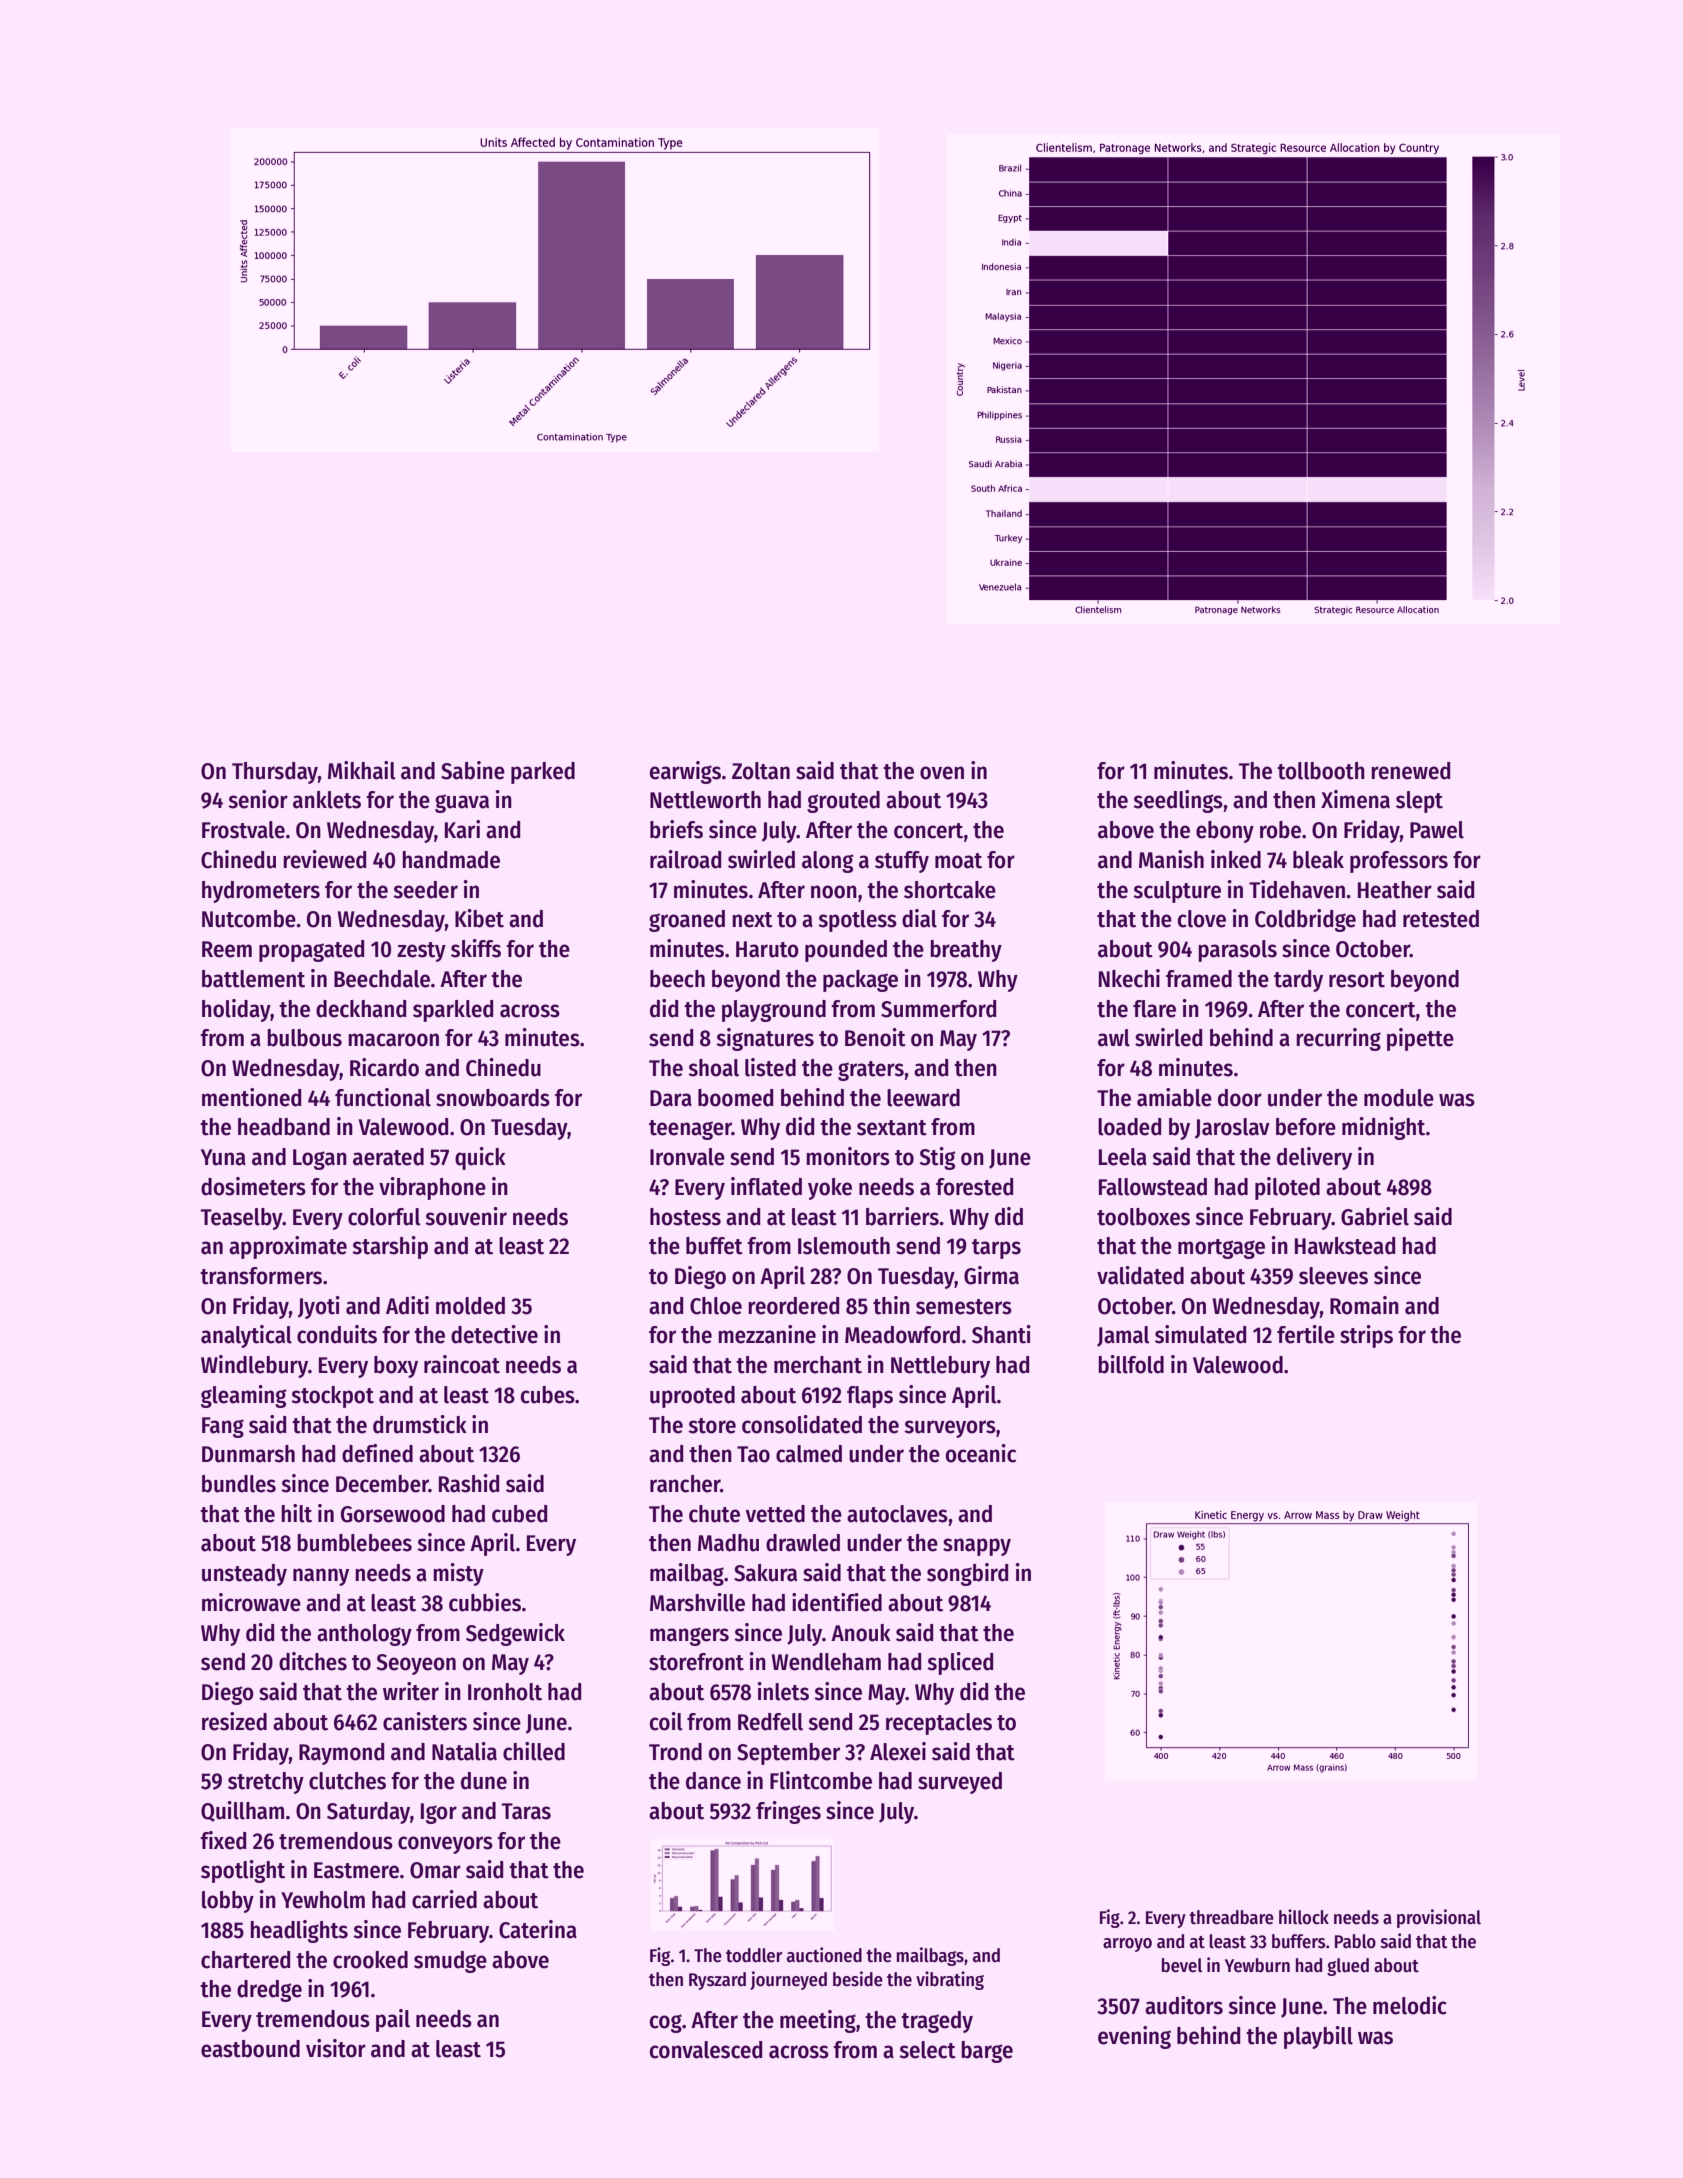  Describe the element at coordinates (1399, 1098) in the document. I see `module` at that location.
